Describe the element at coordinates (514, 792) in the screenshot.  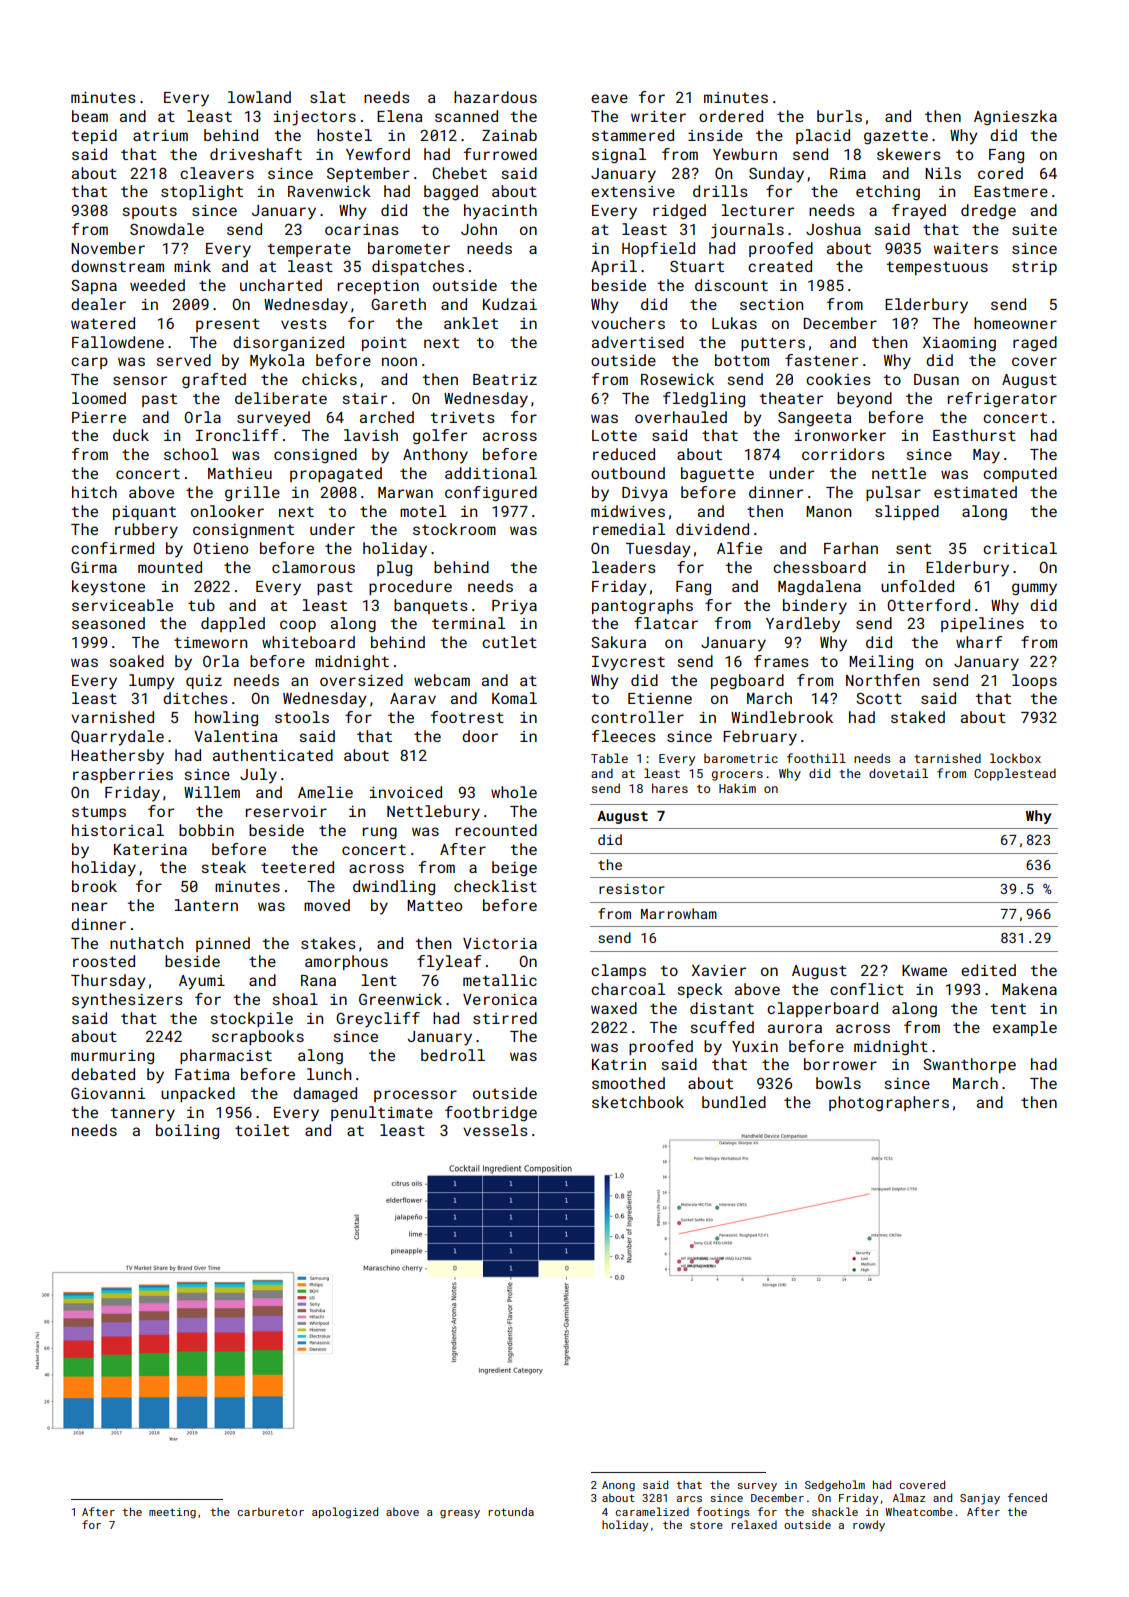
I see `whole` at that location.
